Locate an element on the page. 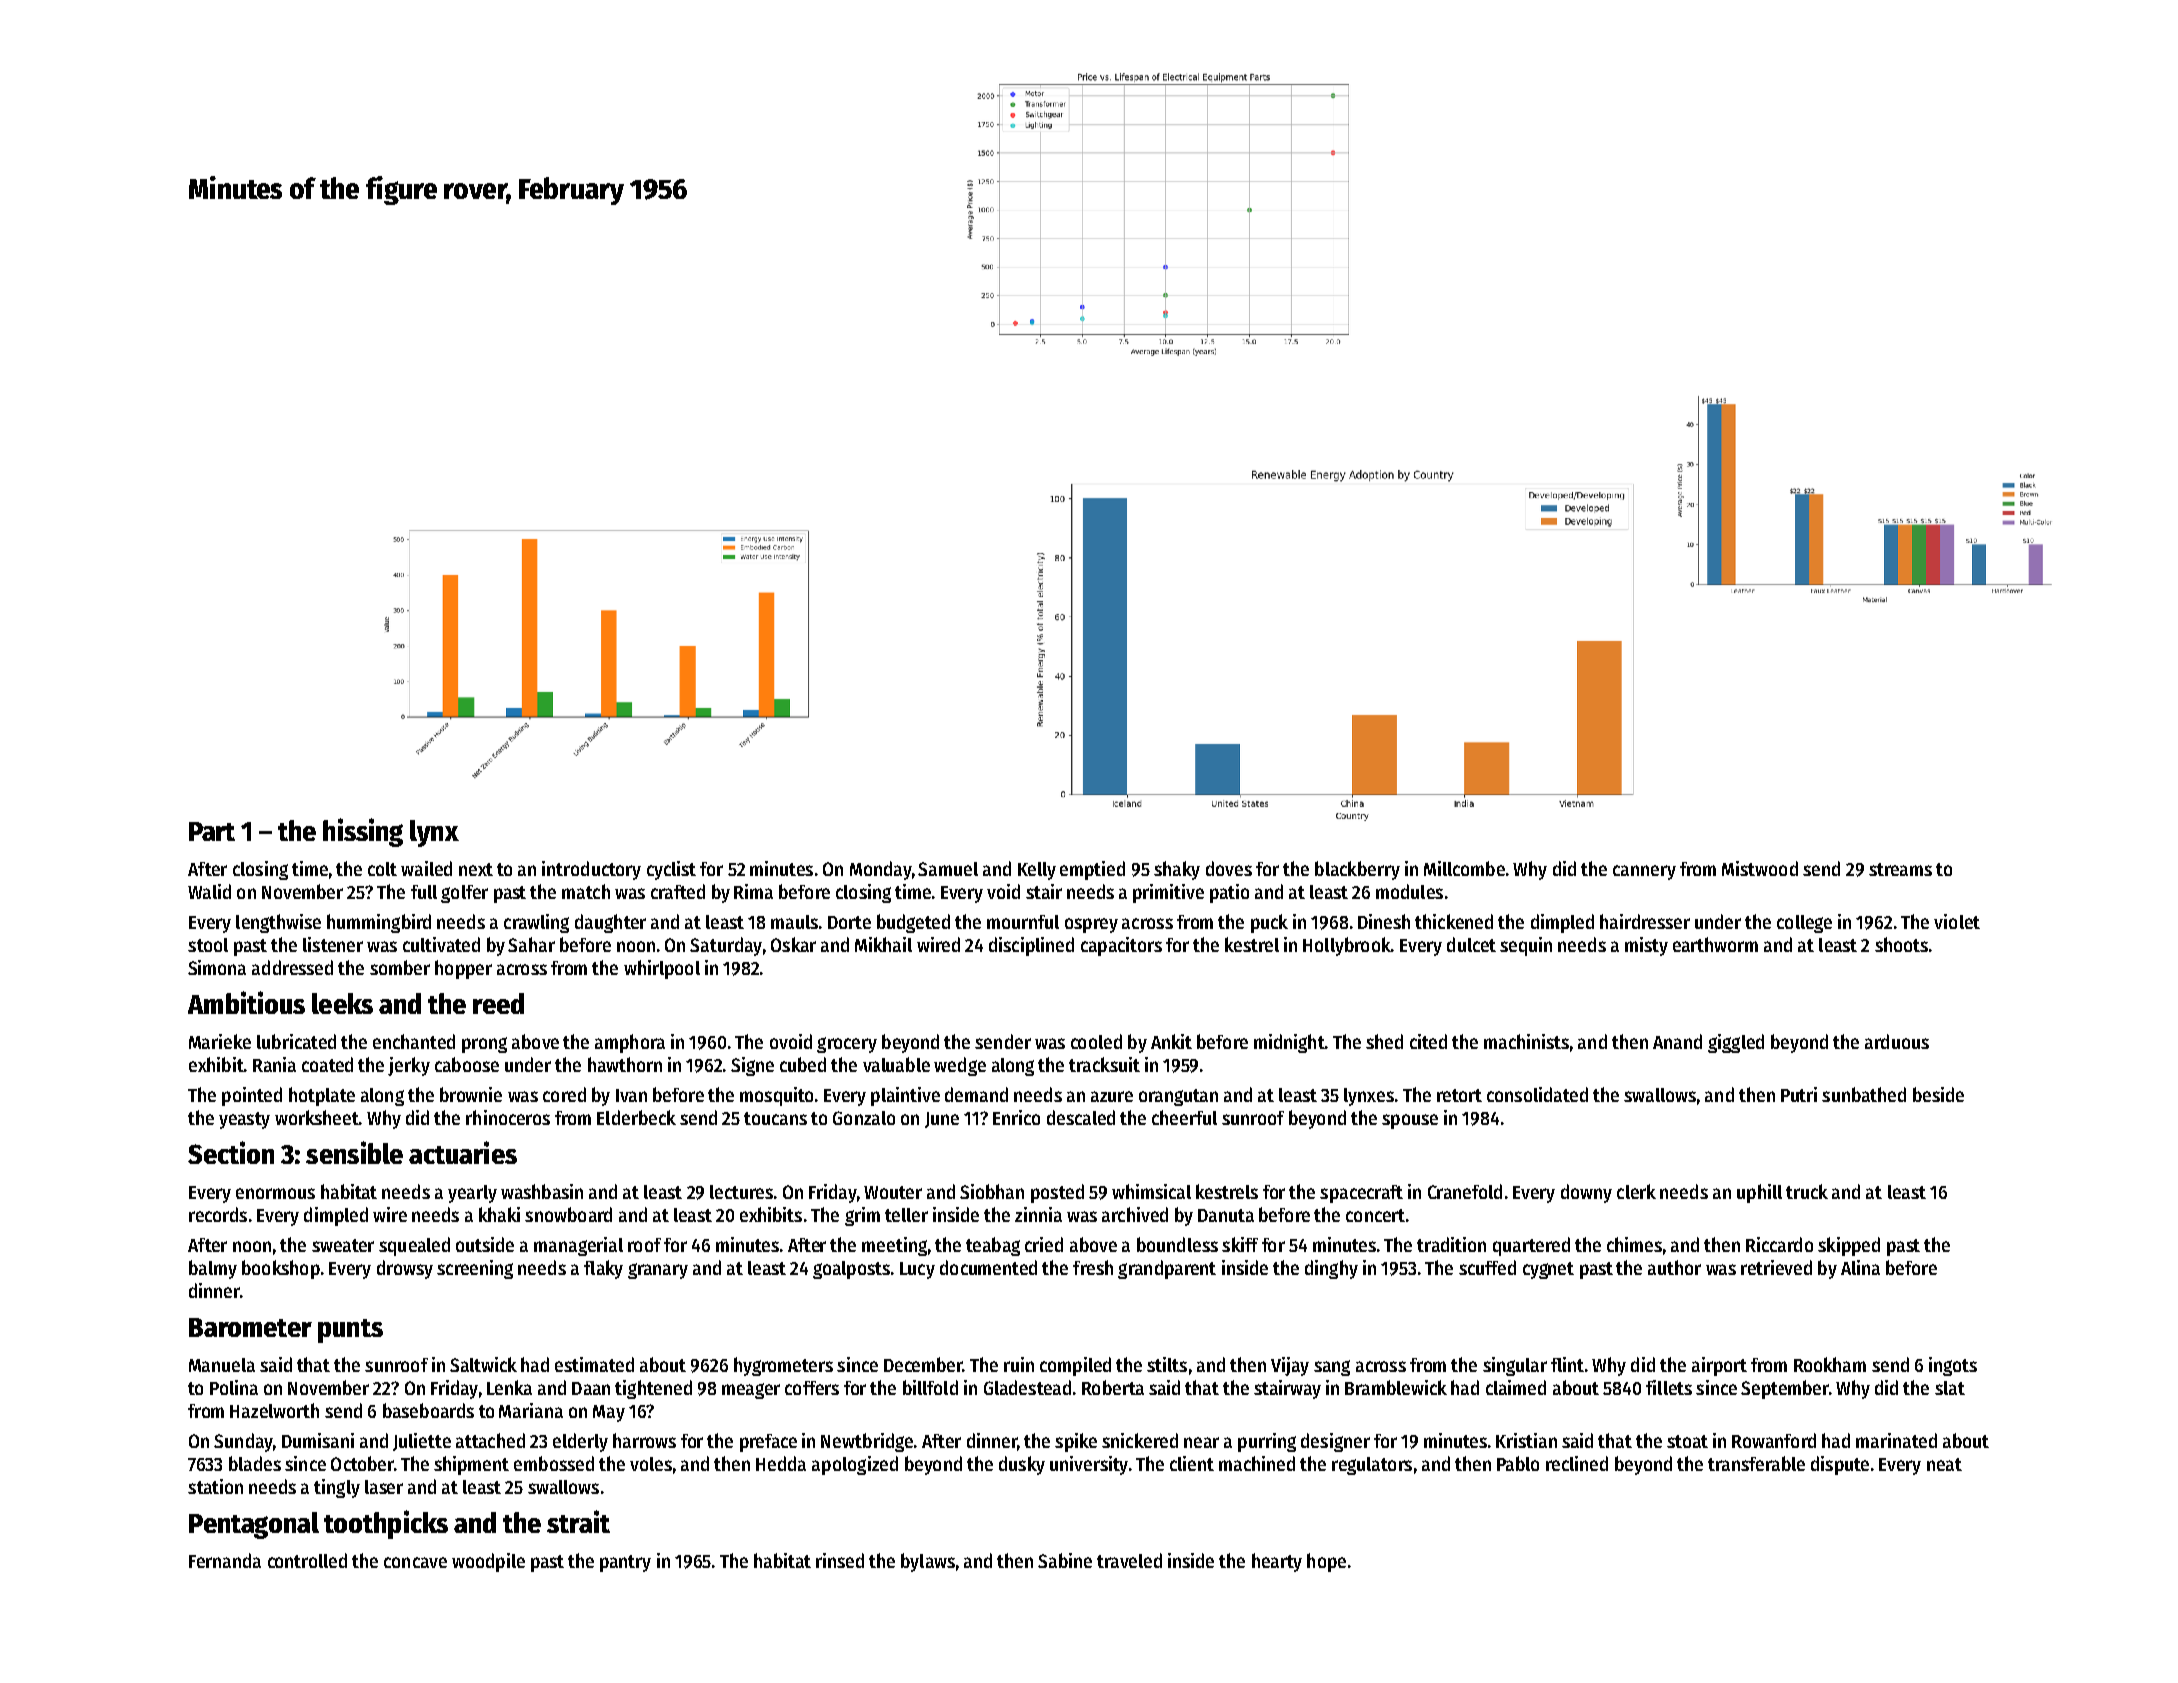 The width and height of the document is (2178, 1683). Manuela is located at coordinates (222, 1365).
